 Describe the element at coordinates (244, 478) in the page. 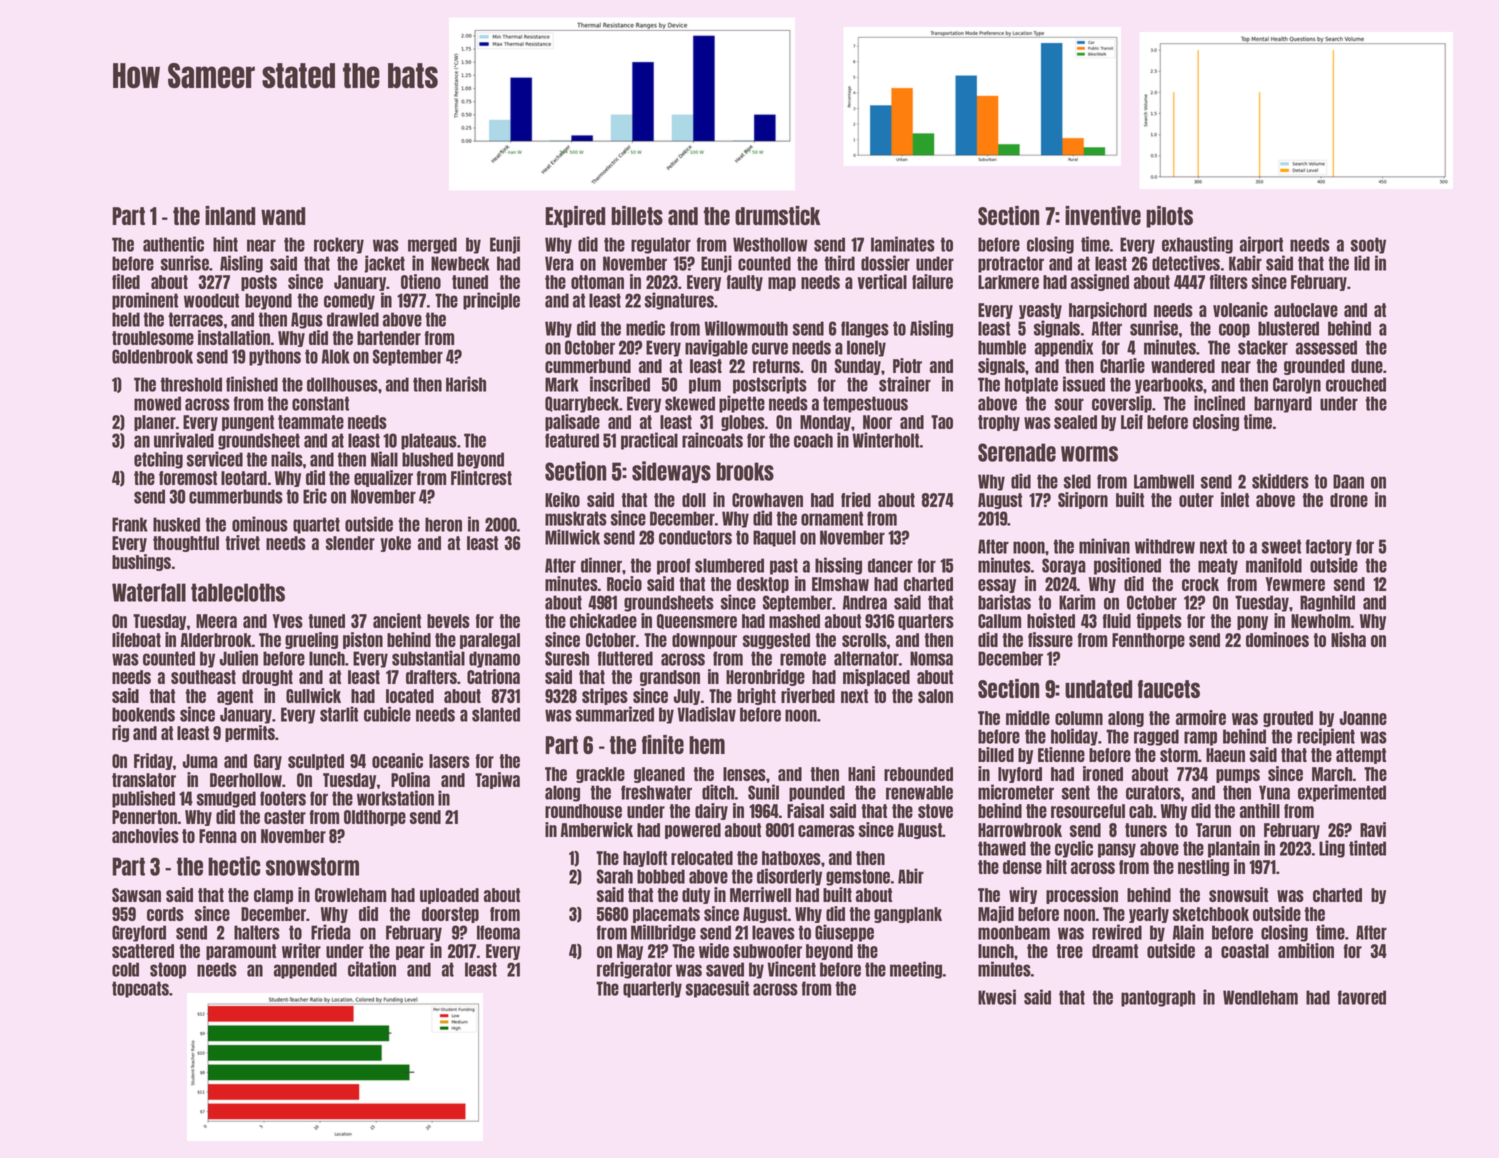

I see `leotard` at that location.
